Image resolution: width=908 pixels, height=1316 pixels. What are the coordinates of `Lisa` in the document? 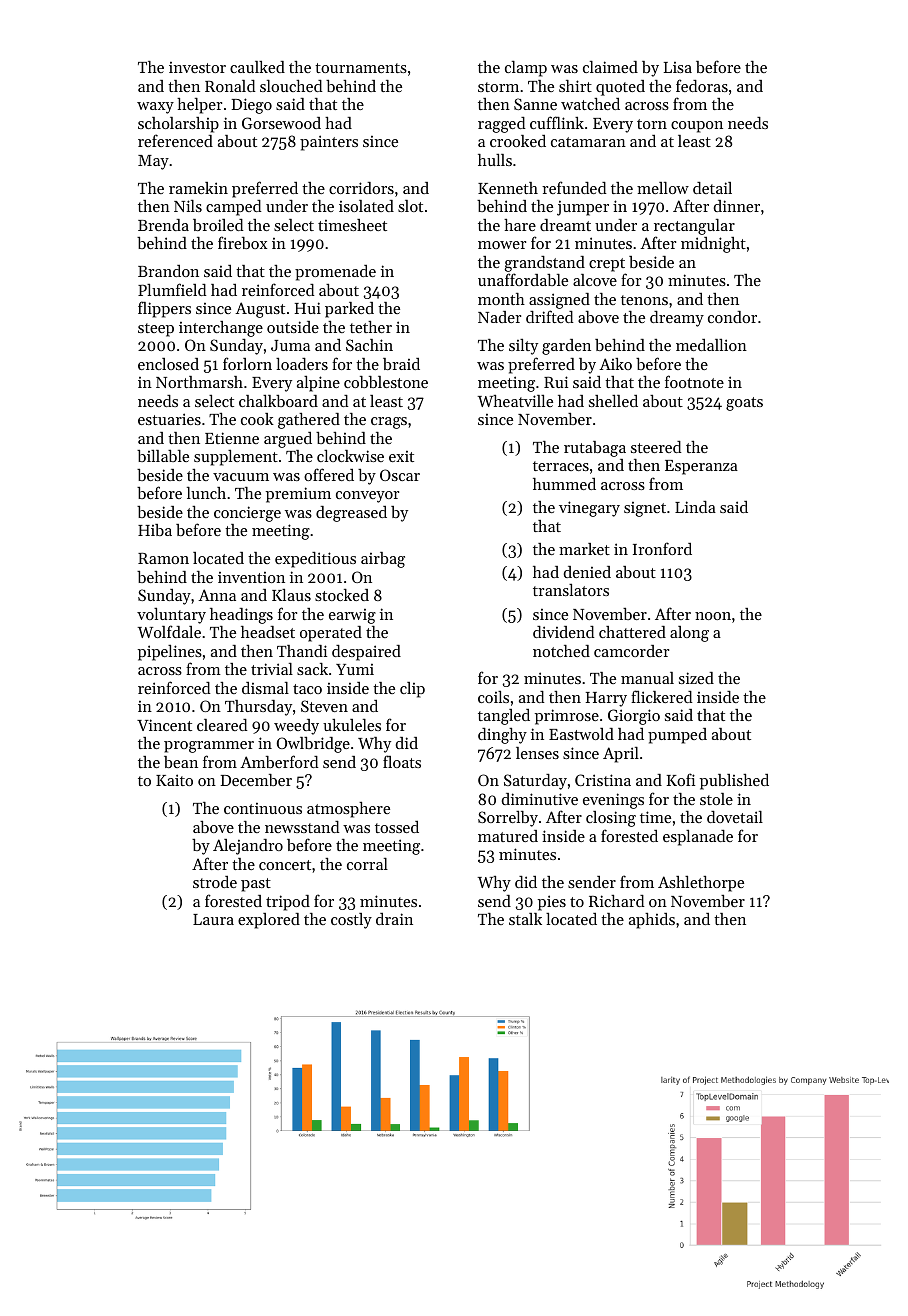 It's located at (678, 67).
